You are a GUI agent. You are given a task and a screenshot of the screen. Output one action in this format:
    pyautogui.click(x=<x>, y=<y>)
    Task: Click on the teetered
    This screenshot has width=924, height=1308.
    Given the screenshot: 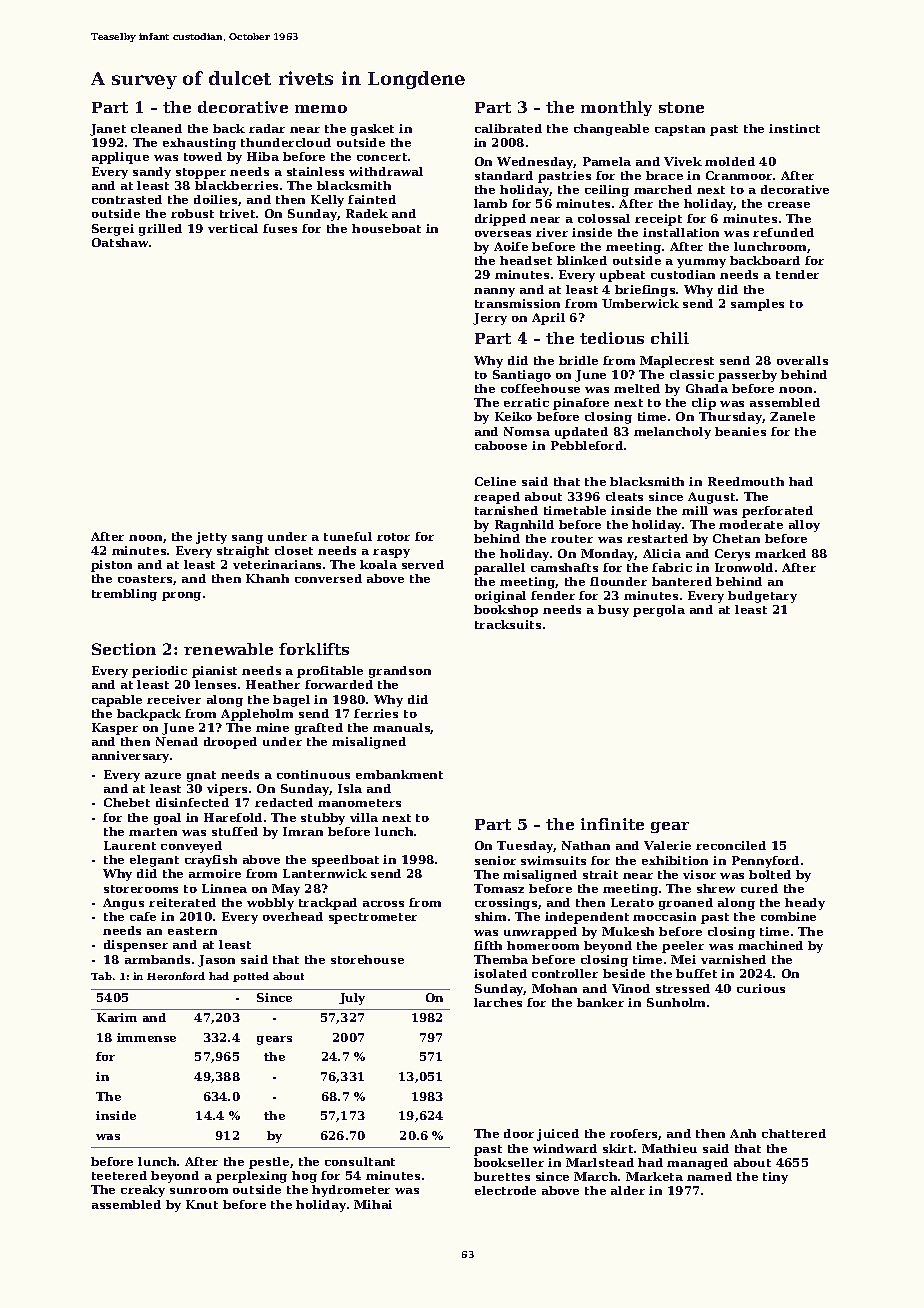 What is the action you would take?
    pyautogui.click(x=119, y=1175)
